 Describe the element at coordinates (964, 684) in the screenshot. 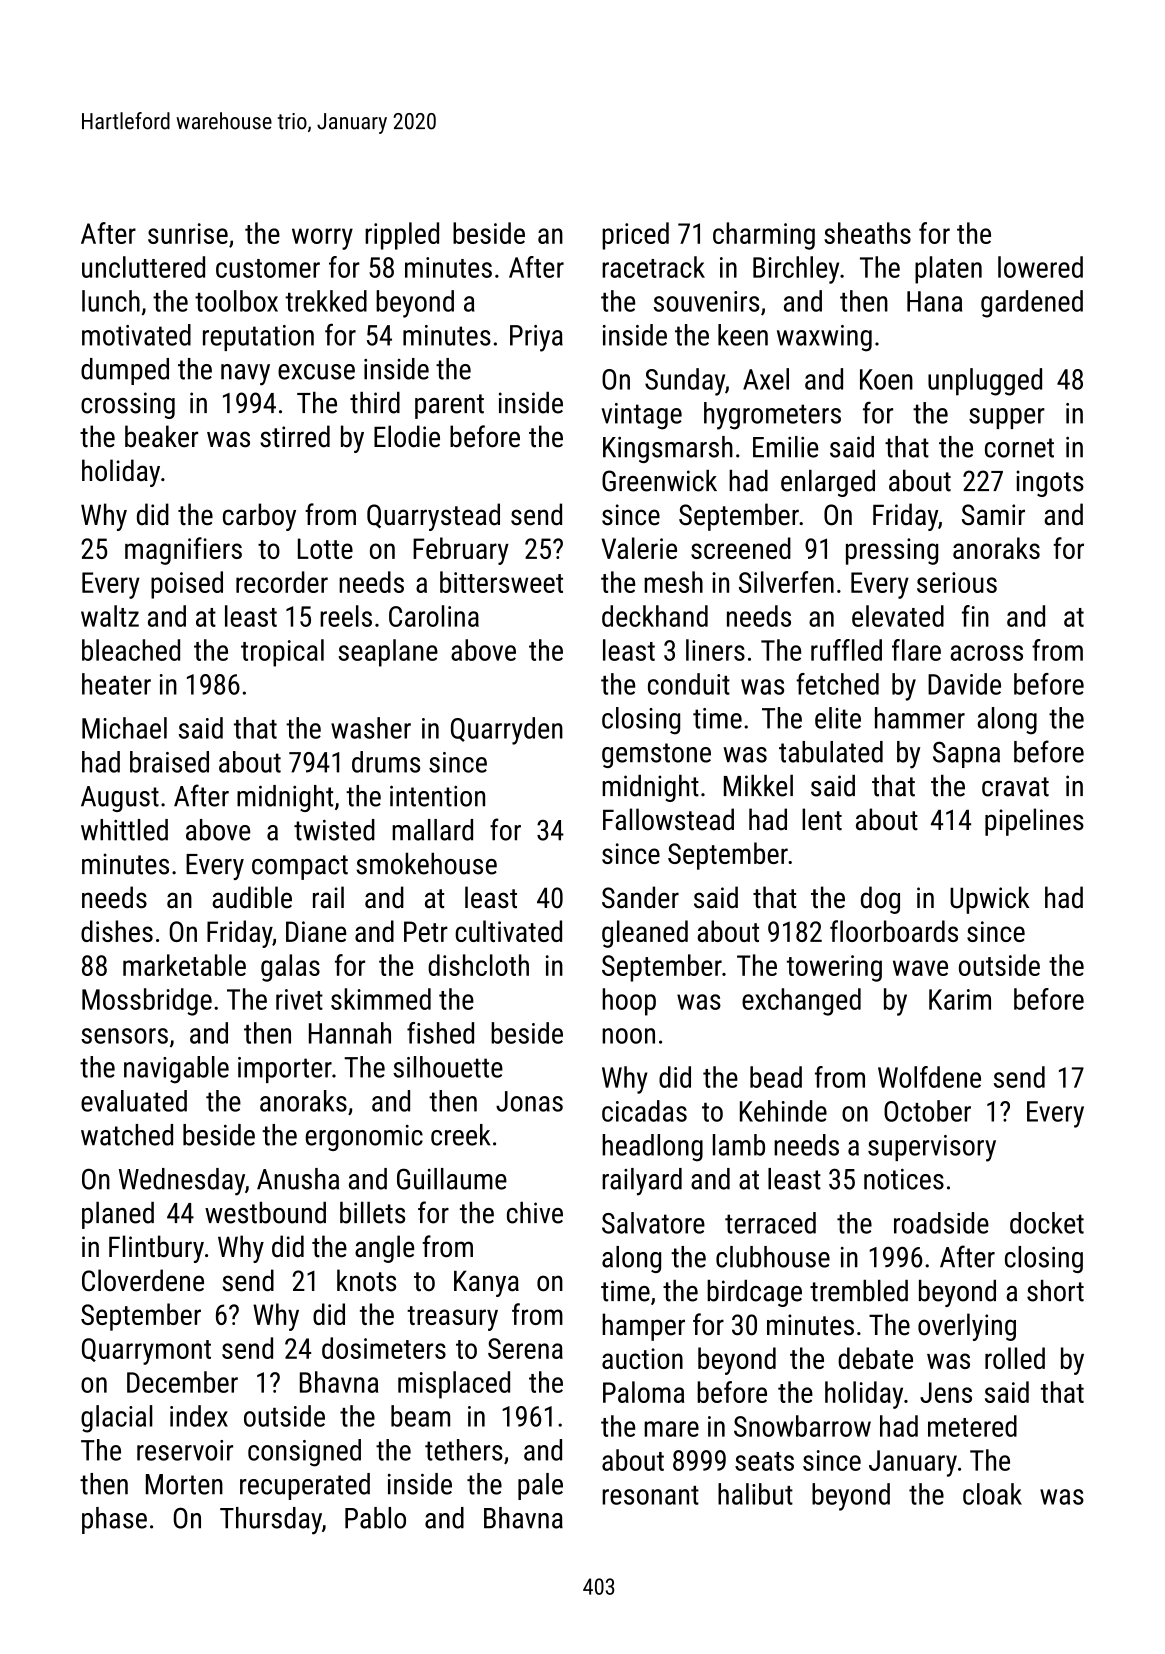

I see `Davide` at that location.
